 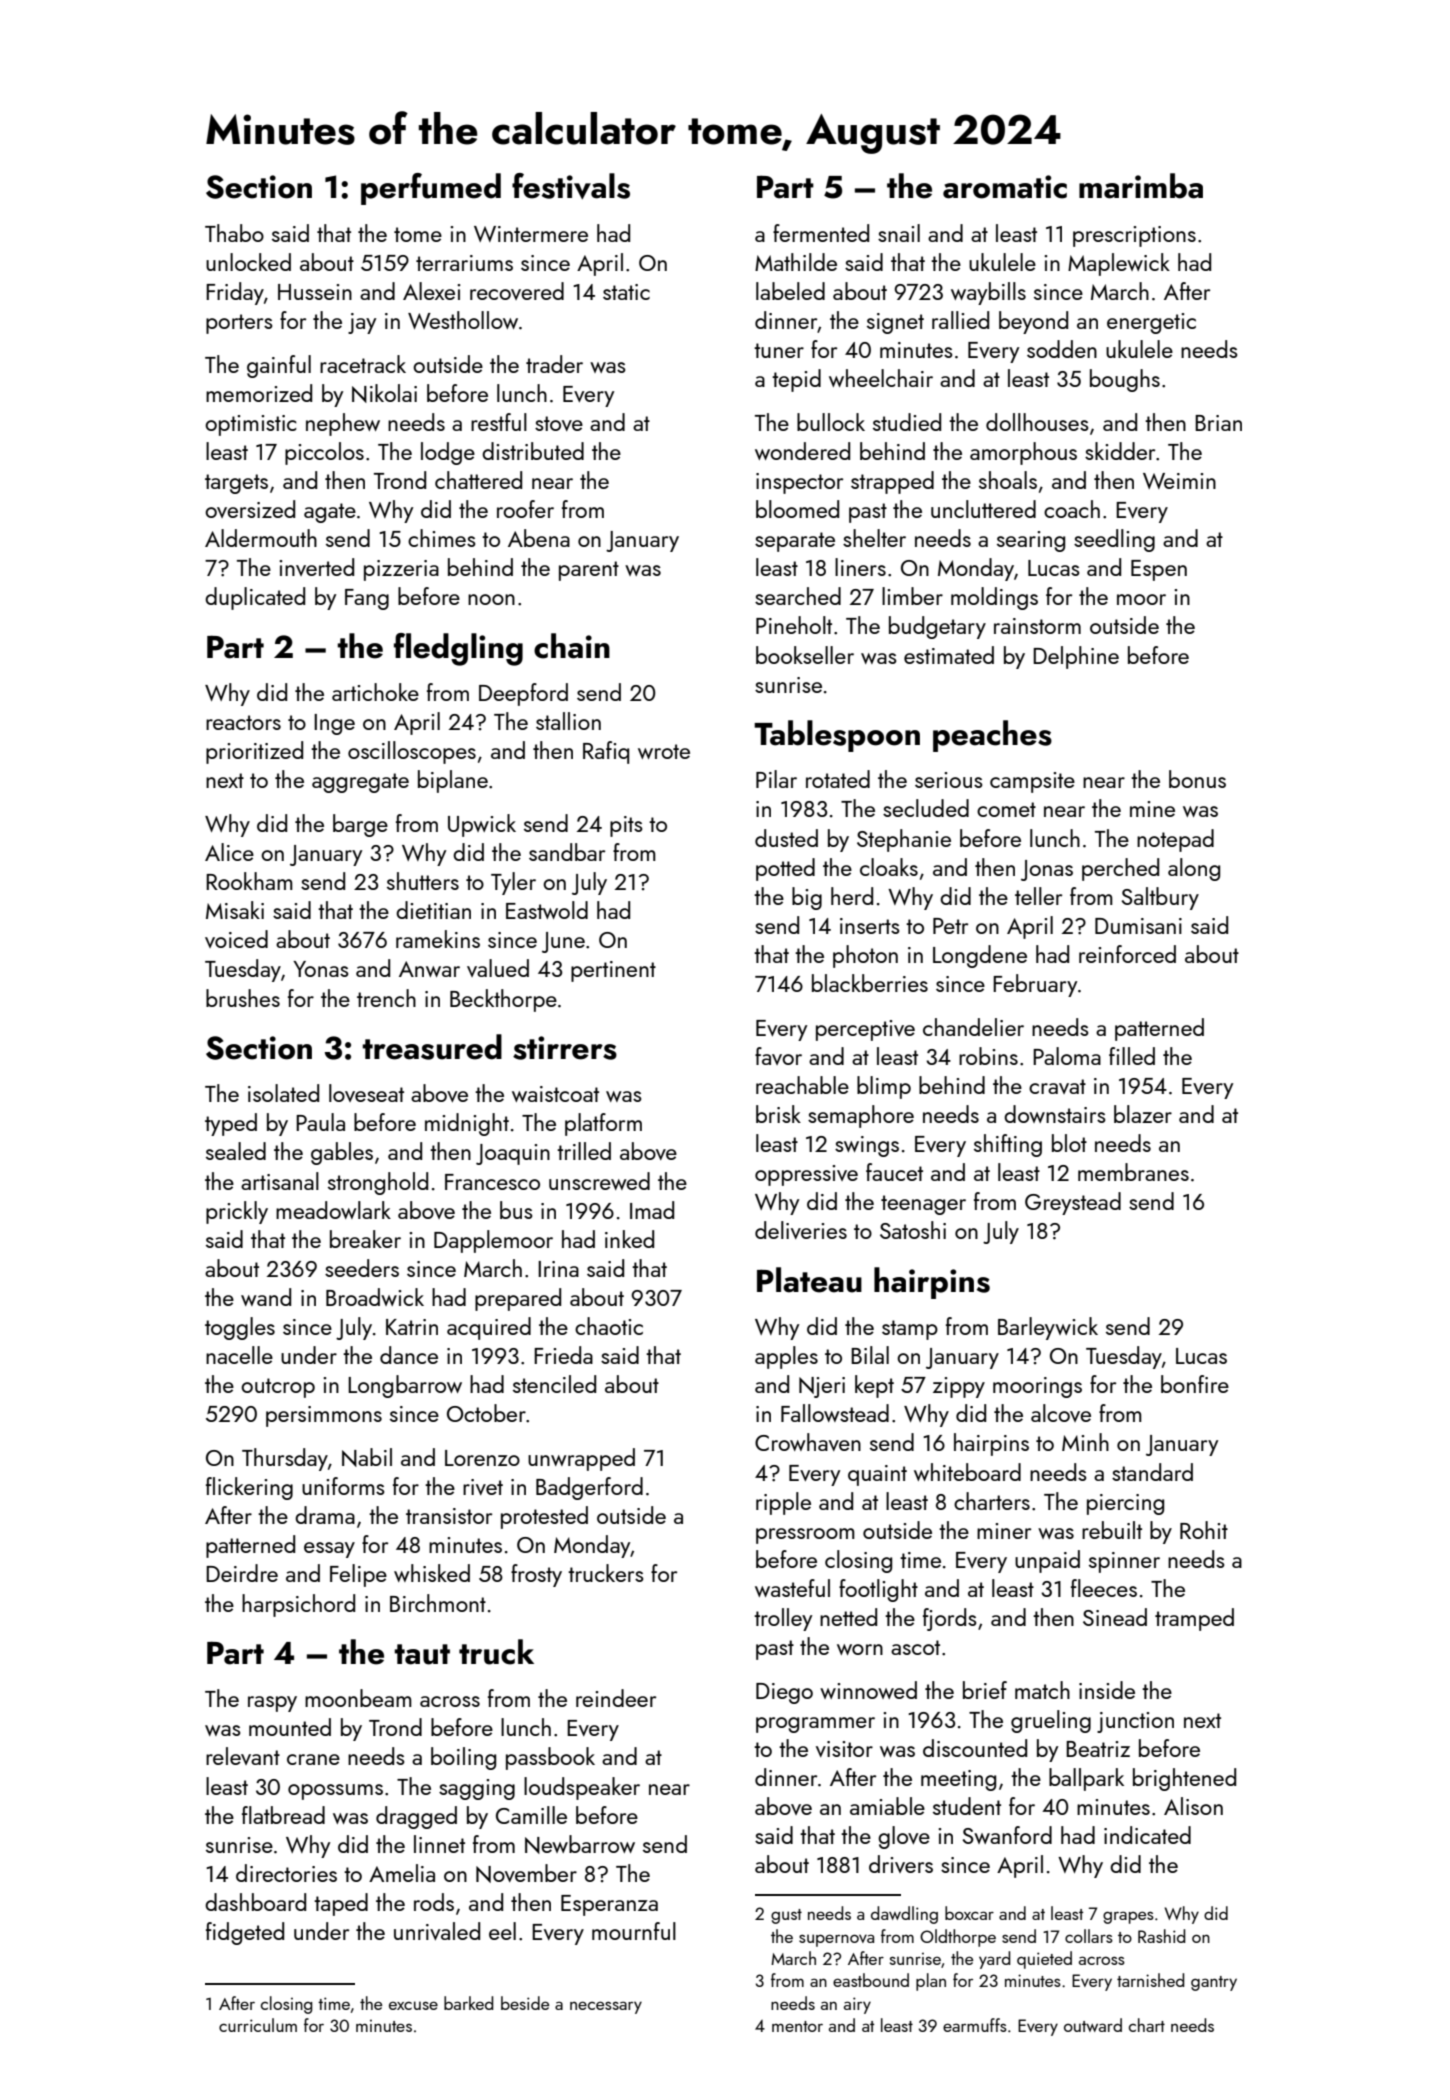 I want to click on pertinent, so click(x=613, y=971).
